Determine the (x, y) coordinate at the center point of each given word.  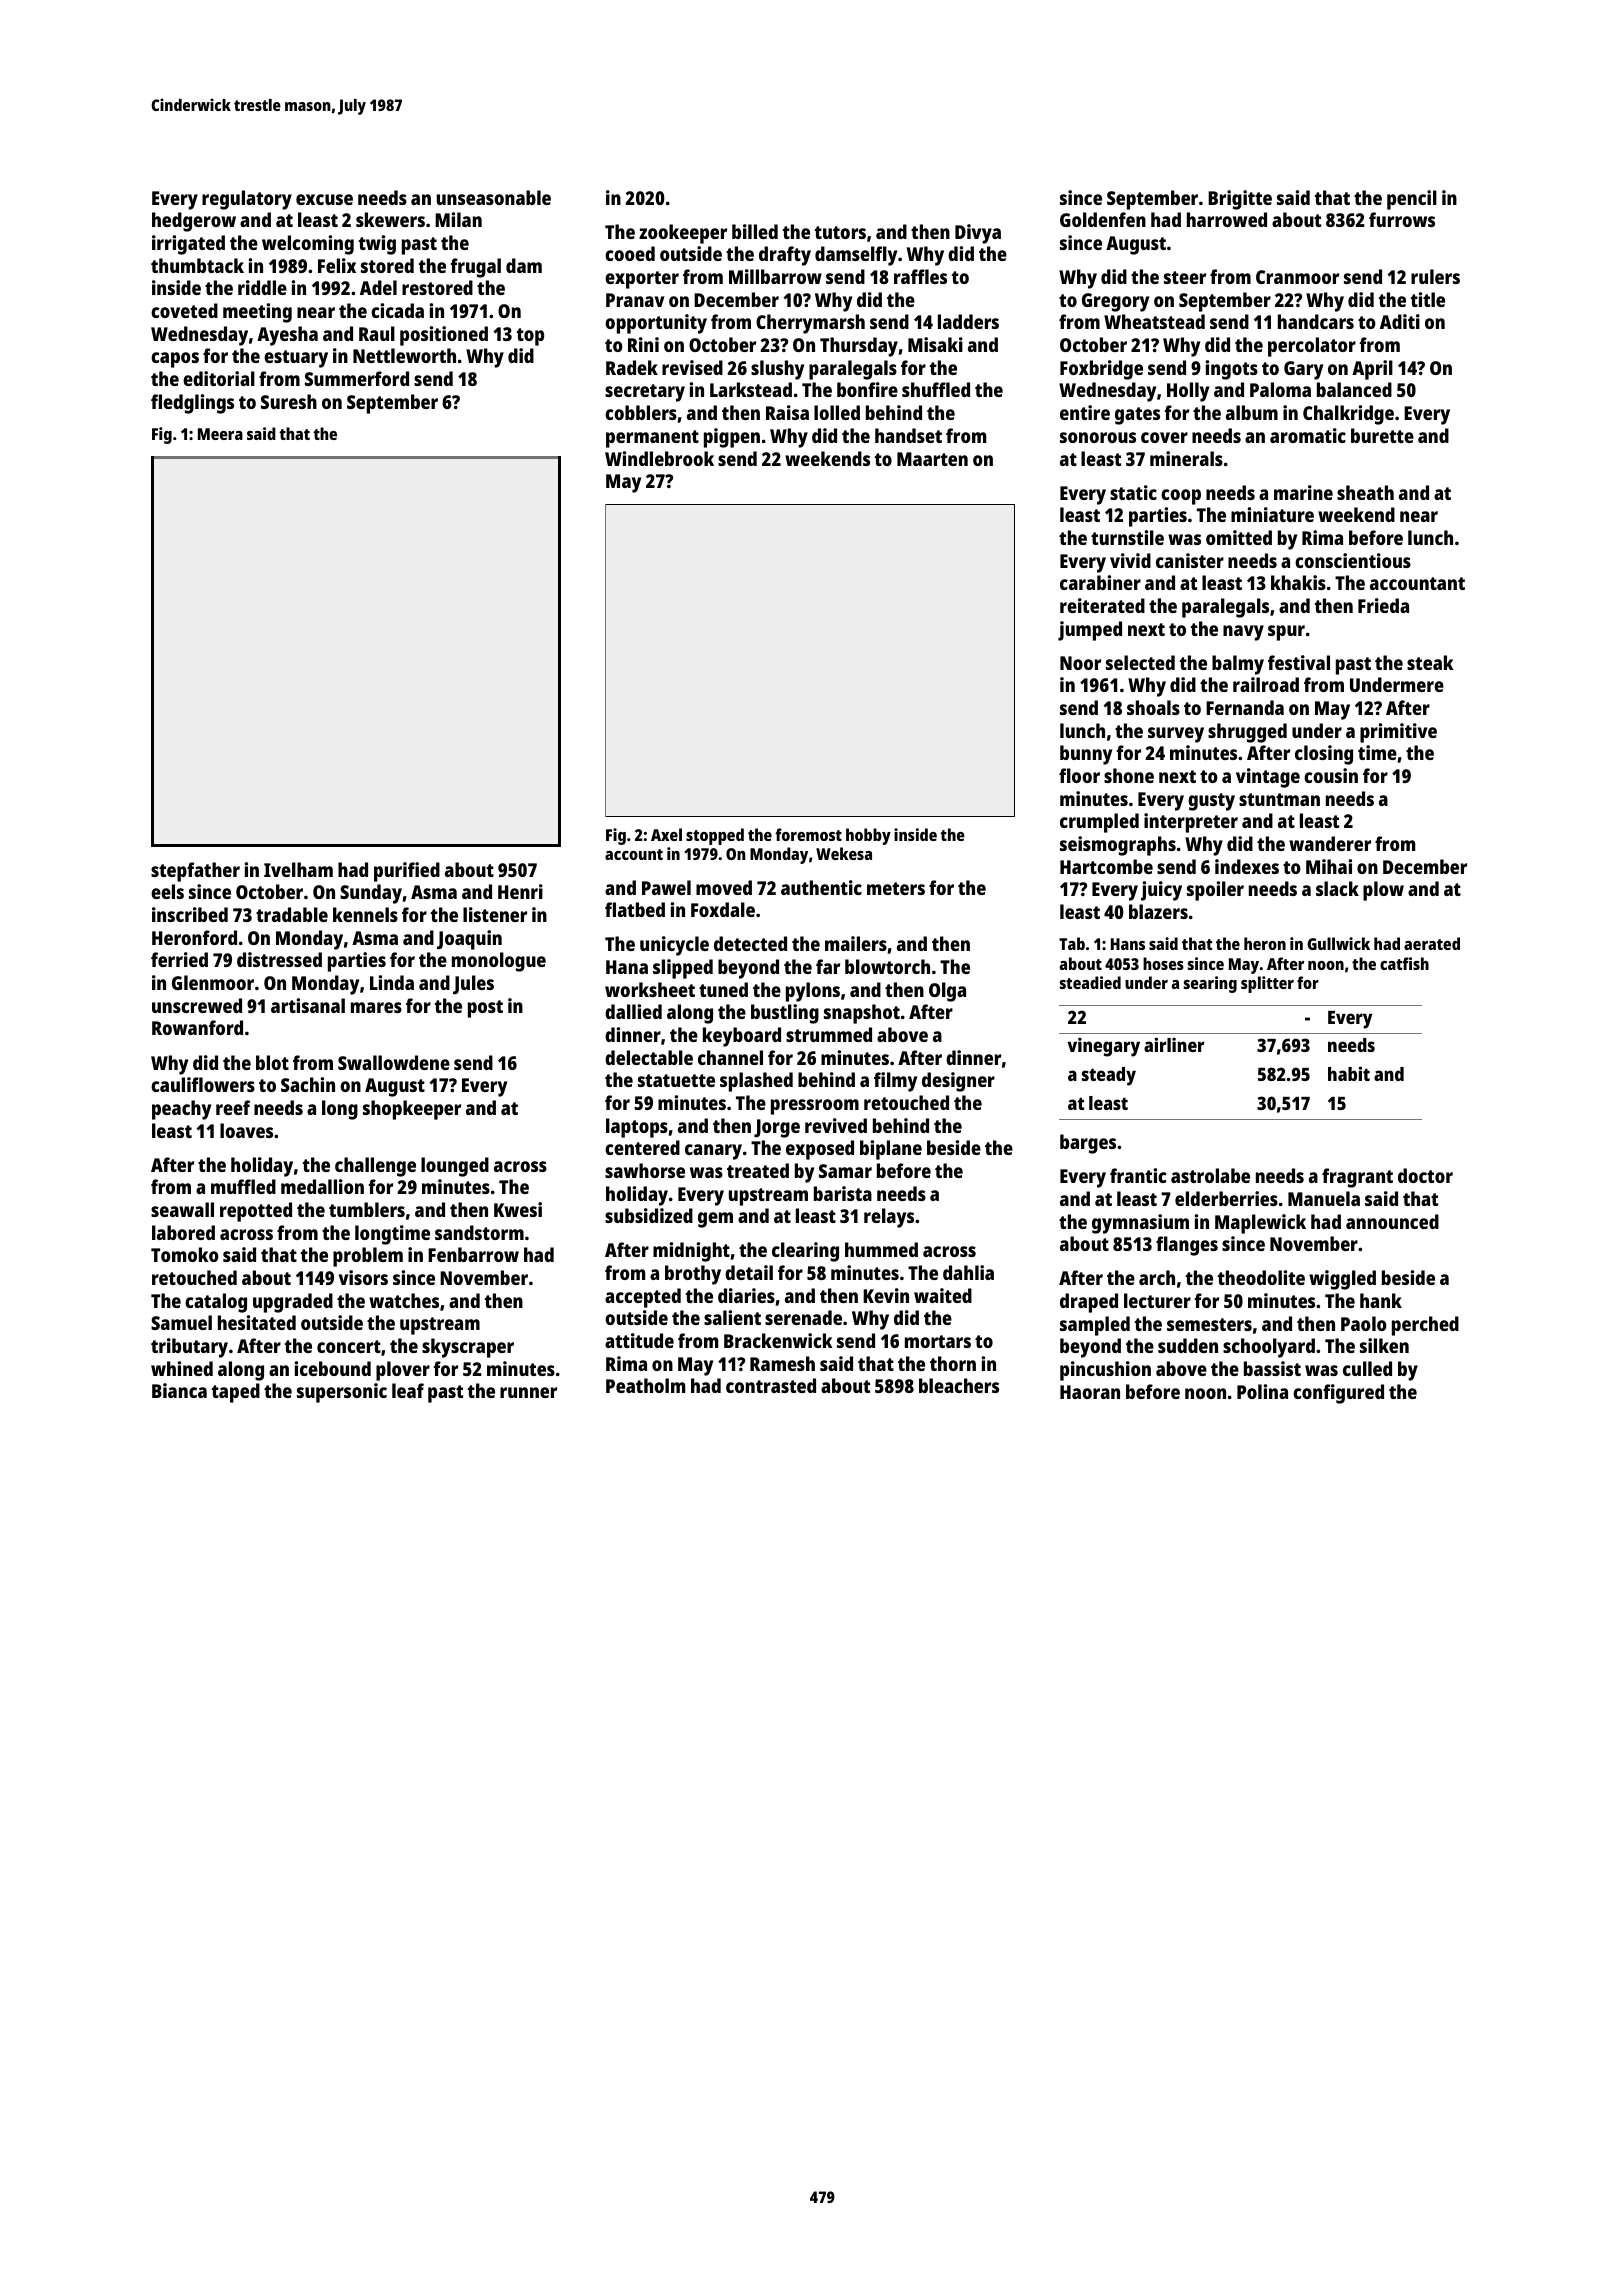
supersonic (342, 1393)
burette (1382, 435)
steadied (1090, 982)
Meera (220, 434)
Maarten (932, 459)
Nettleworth (404, 355)
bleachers (959, 1385)
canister (1190, 560)
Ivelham (298, 869)
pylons (813, 992)
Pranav (635, 300)
